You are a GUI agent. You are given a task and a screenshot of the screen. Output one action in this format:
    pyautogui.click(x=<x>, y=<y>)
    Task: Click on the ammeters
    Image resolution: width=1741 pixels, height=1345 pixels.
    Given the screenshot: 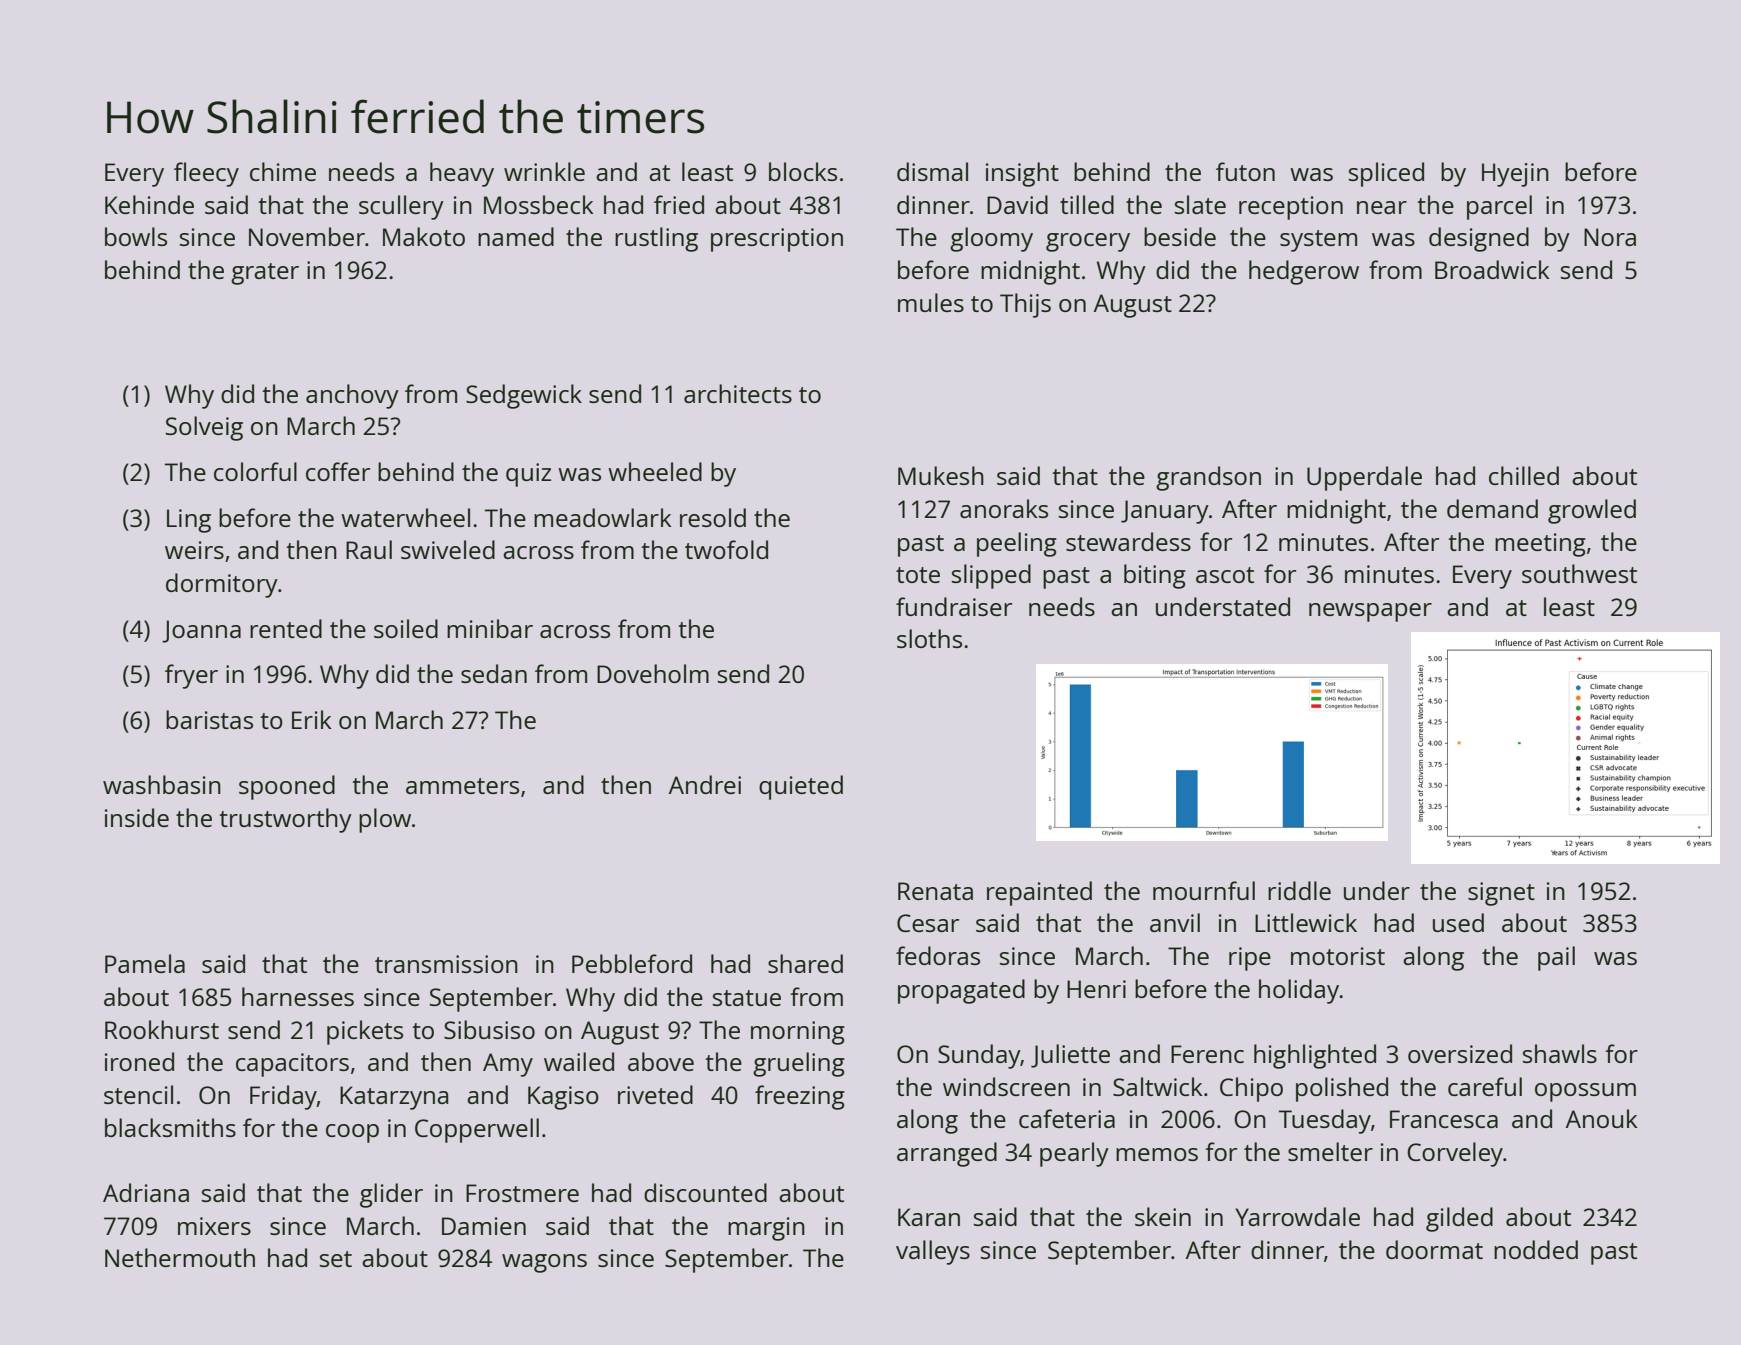 What is the action you would take?
    pyautogui.click(x=462, y=786)
